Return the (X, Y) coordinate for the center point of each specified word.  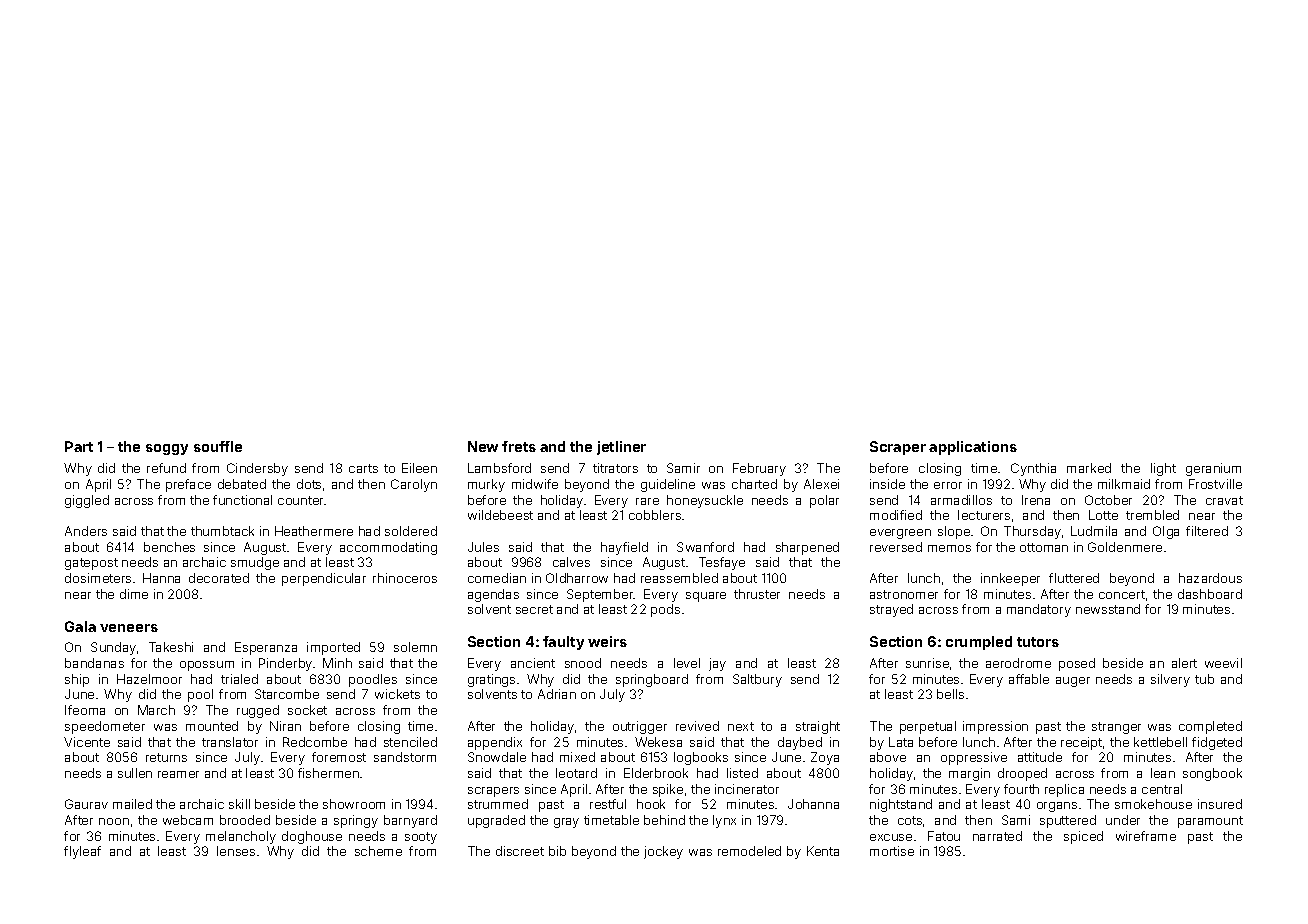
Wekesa (658, 742)
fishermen (328, 773)
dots (309, 484)
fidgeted (1217, 743)
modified (896, 515)
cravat (1224, 500)
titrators (615, 468)
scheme (378, 851)
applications (973, 448)
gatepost (91, 564)
